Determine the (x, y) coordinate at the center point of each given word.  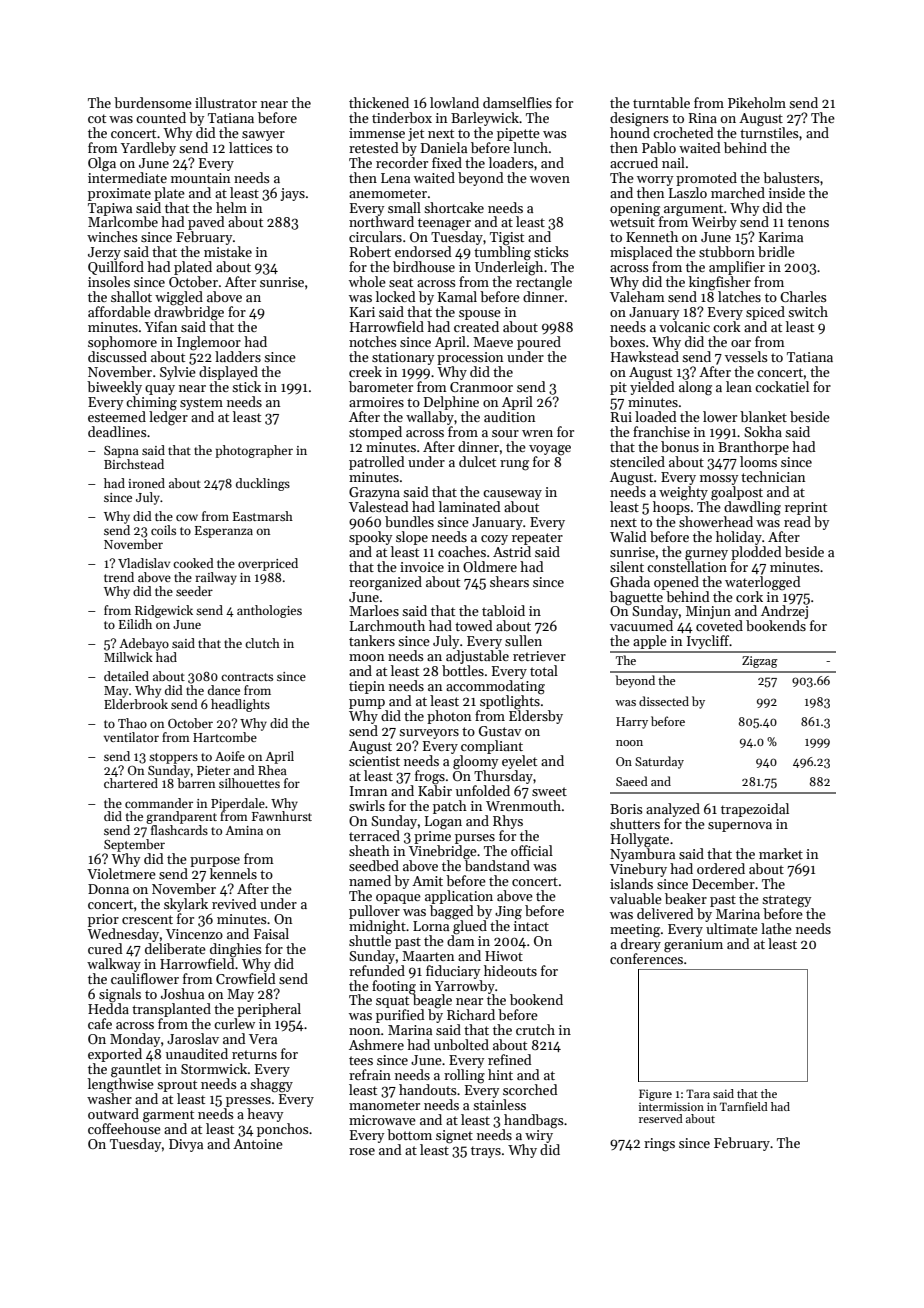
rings (659, 1145)
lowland (454, 102)
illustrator (226, 102)
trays (486, 1152)
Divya (186, 1145)
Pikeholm (757, 102)
